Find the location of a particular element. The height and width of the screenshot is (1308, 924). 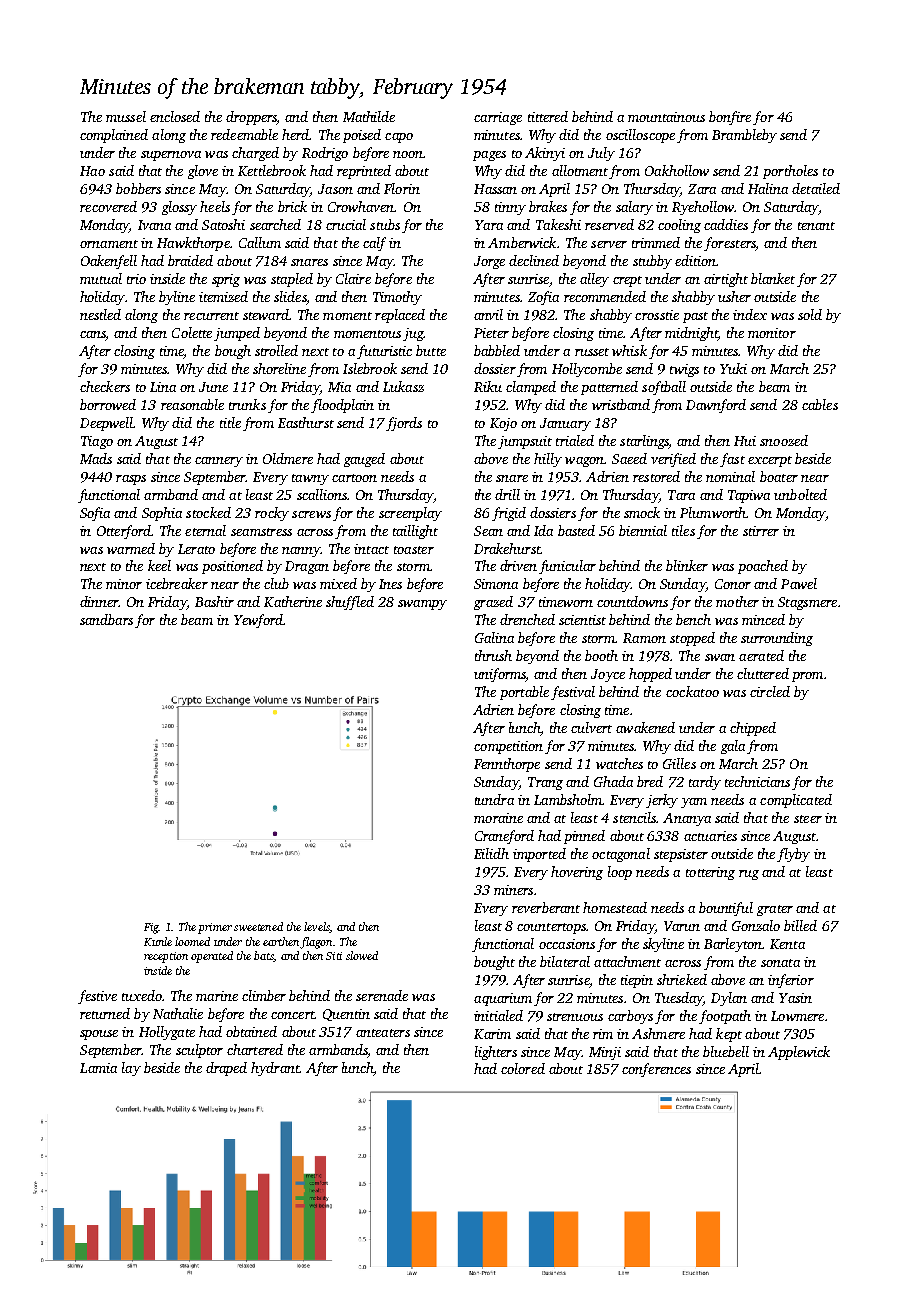

tenant is located at coordinates (816, 226).
